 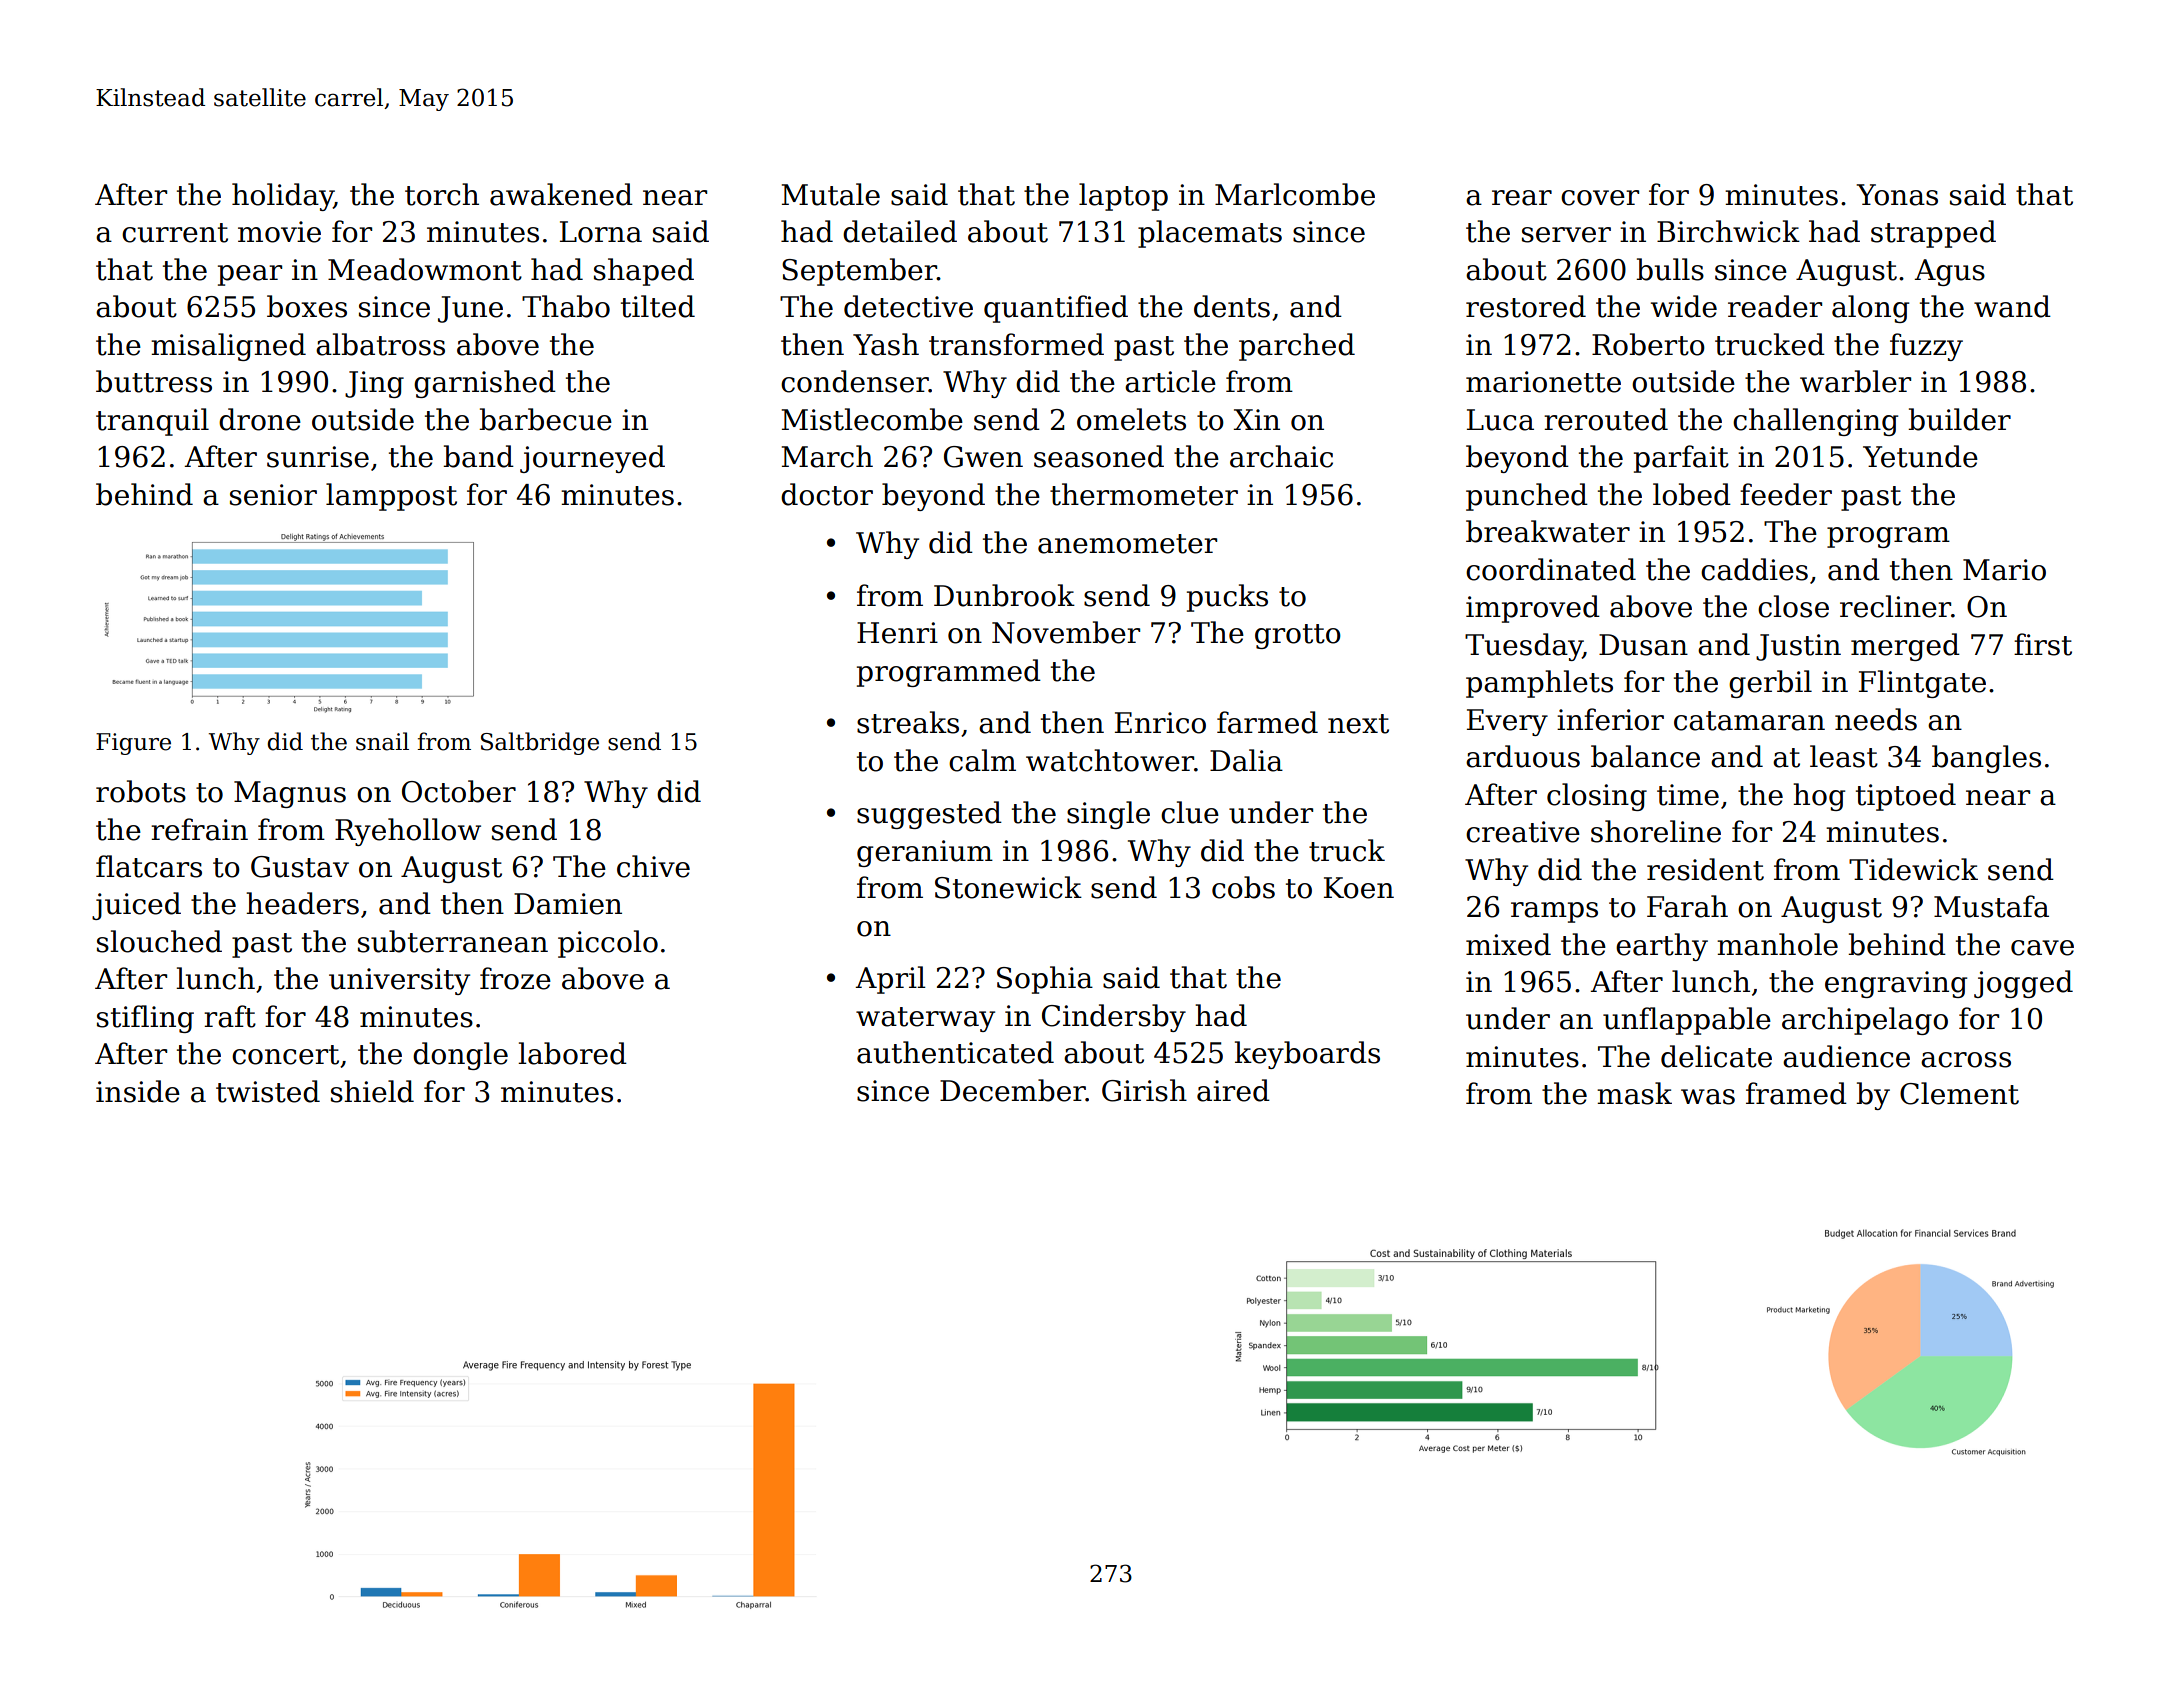 What do you see at coordinates (260, 419) in the screenshot?
I see `drone` at bounding box center [260, 419].
